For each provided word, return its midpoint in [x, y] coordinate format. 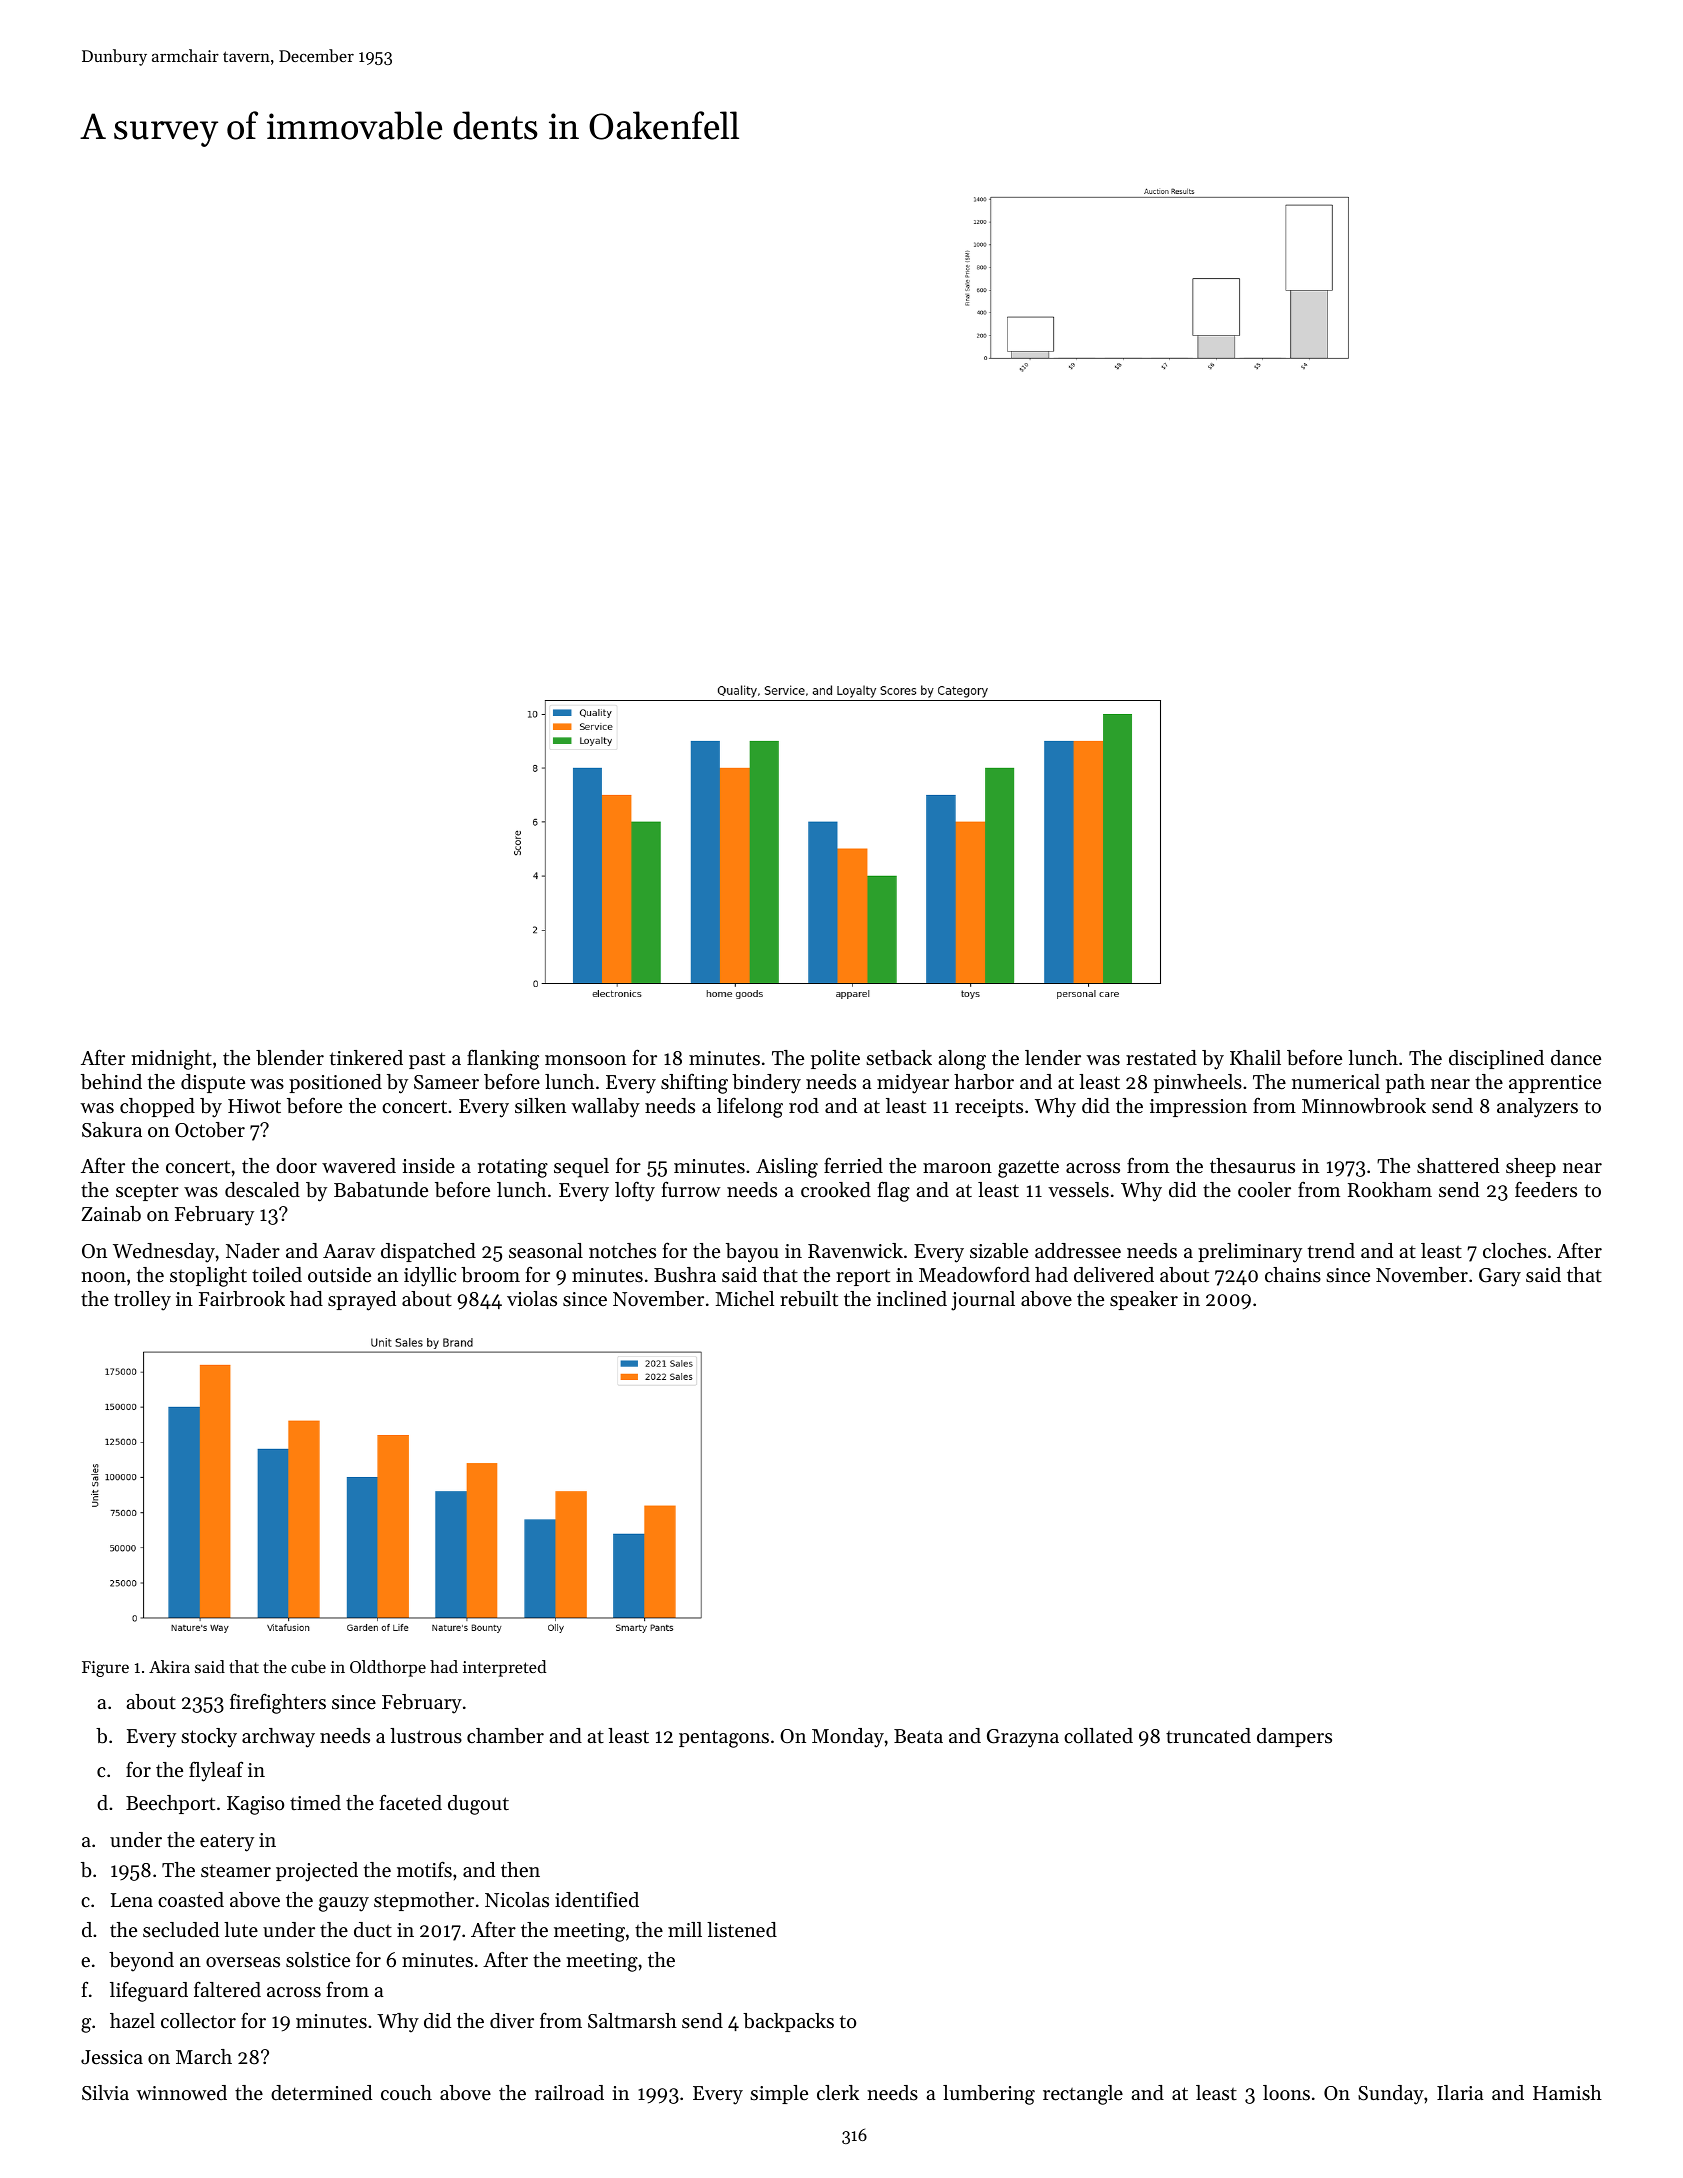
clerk [838, 2092]
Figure [105, 1669]
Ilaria [1460, 2092]
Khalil [1255, 1057]
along [962, 1060]
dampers [1294, 1737]
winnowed [181, 2093]
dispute [213, 1083]
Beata [918, 1736]
